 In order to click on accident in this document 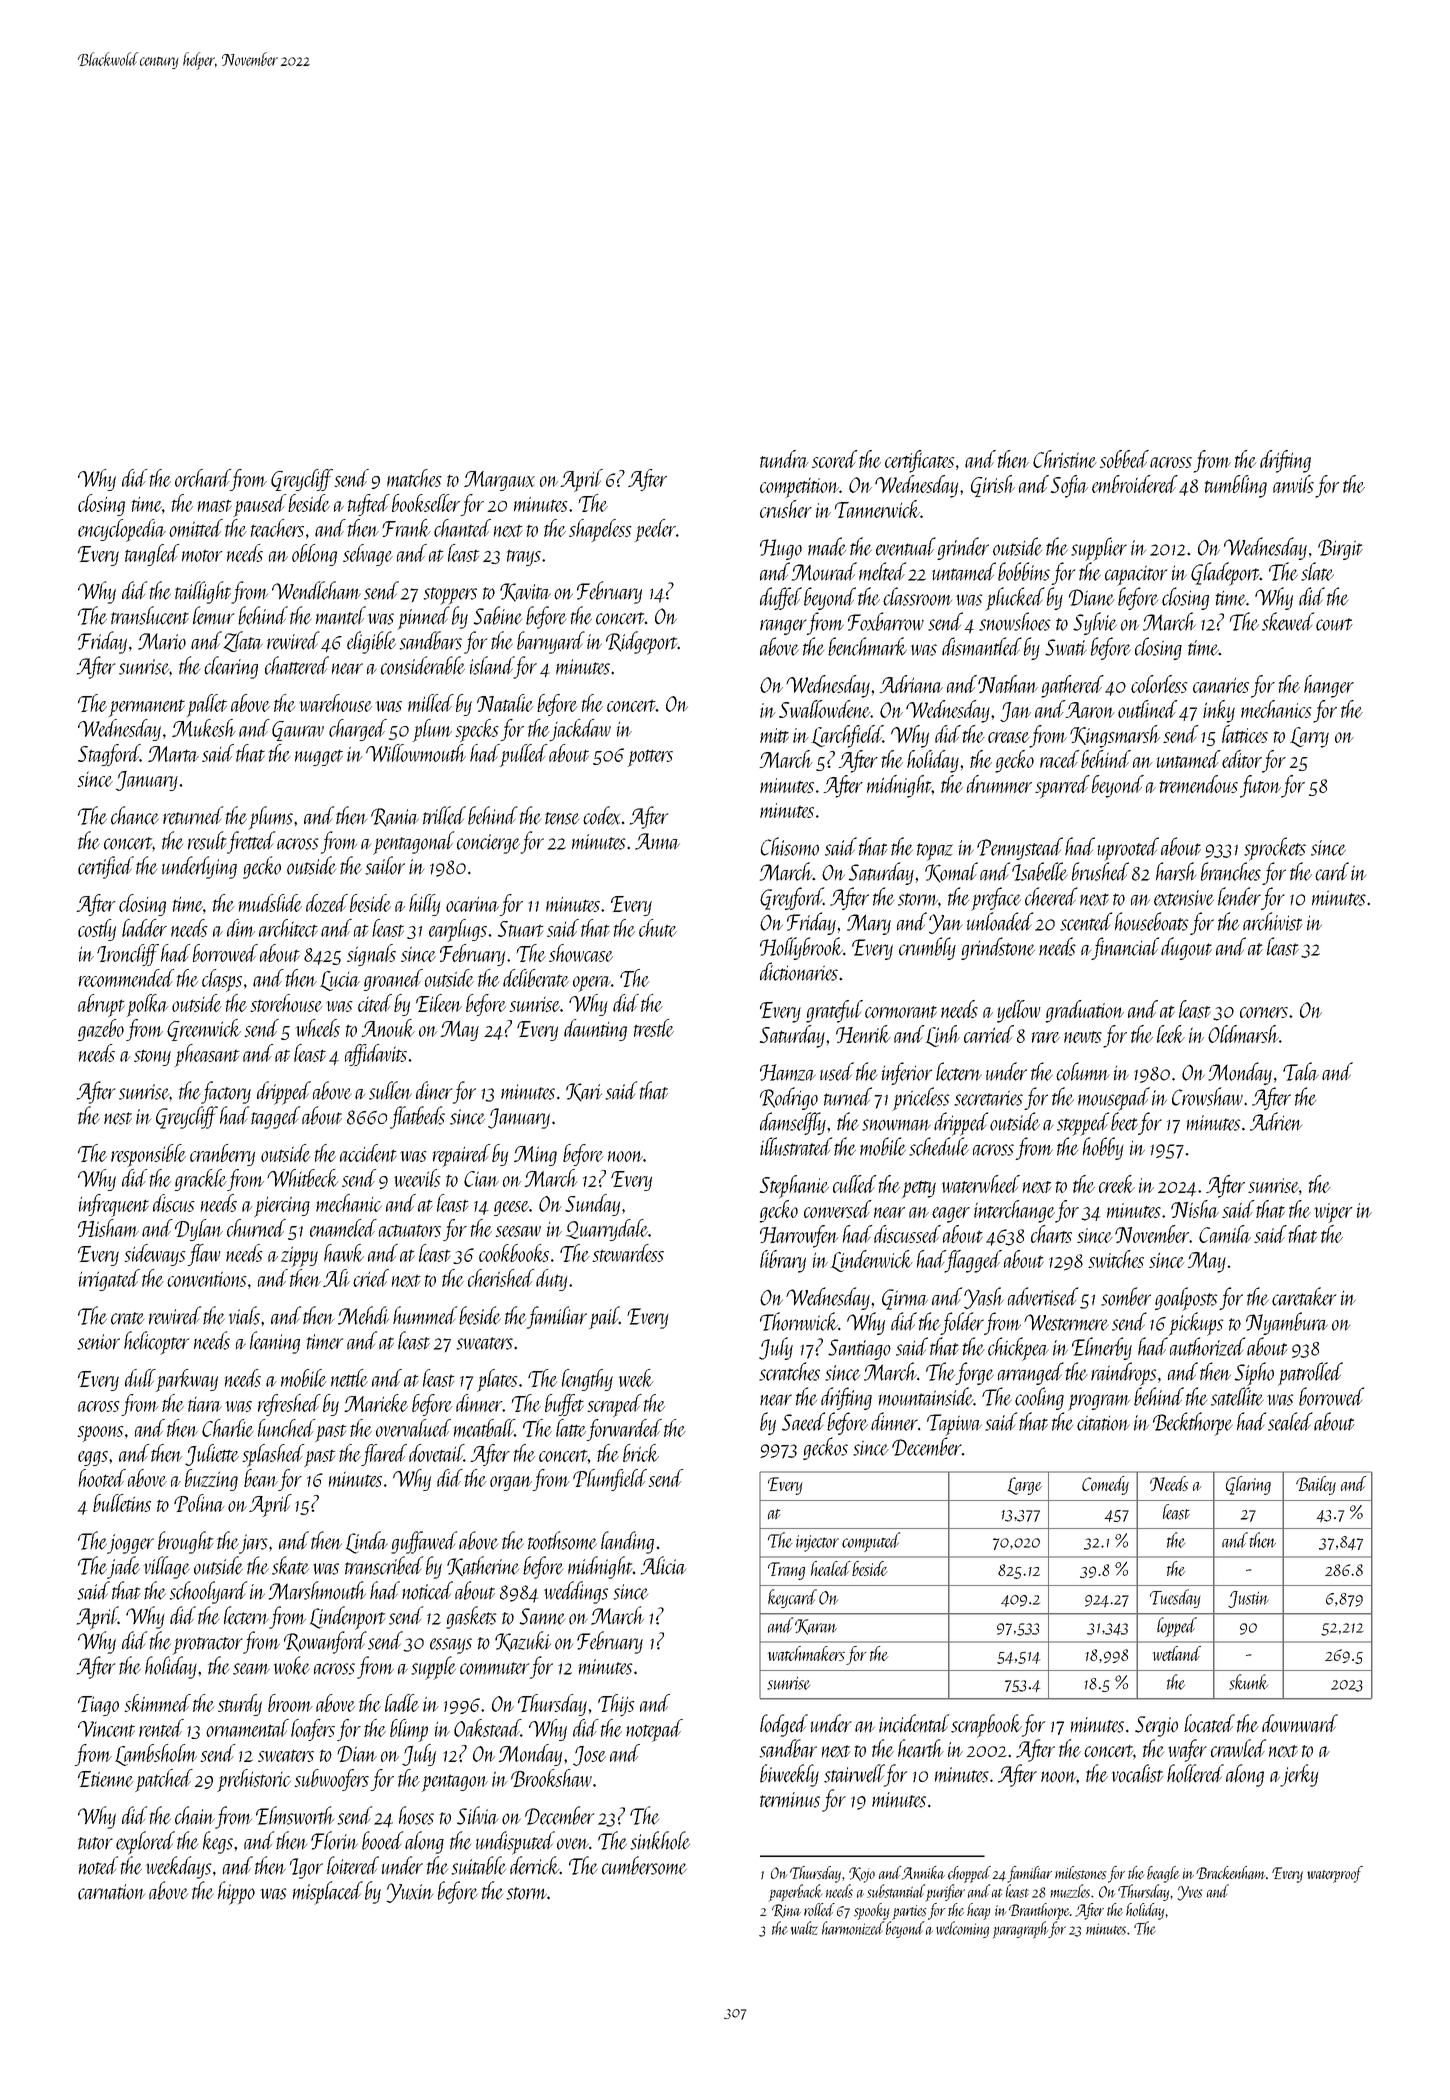, I will do `click(368, 1153)`.
